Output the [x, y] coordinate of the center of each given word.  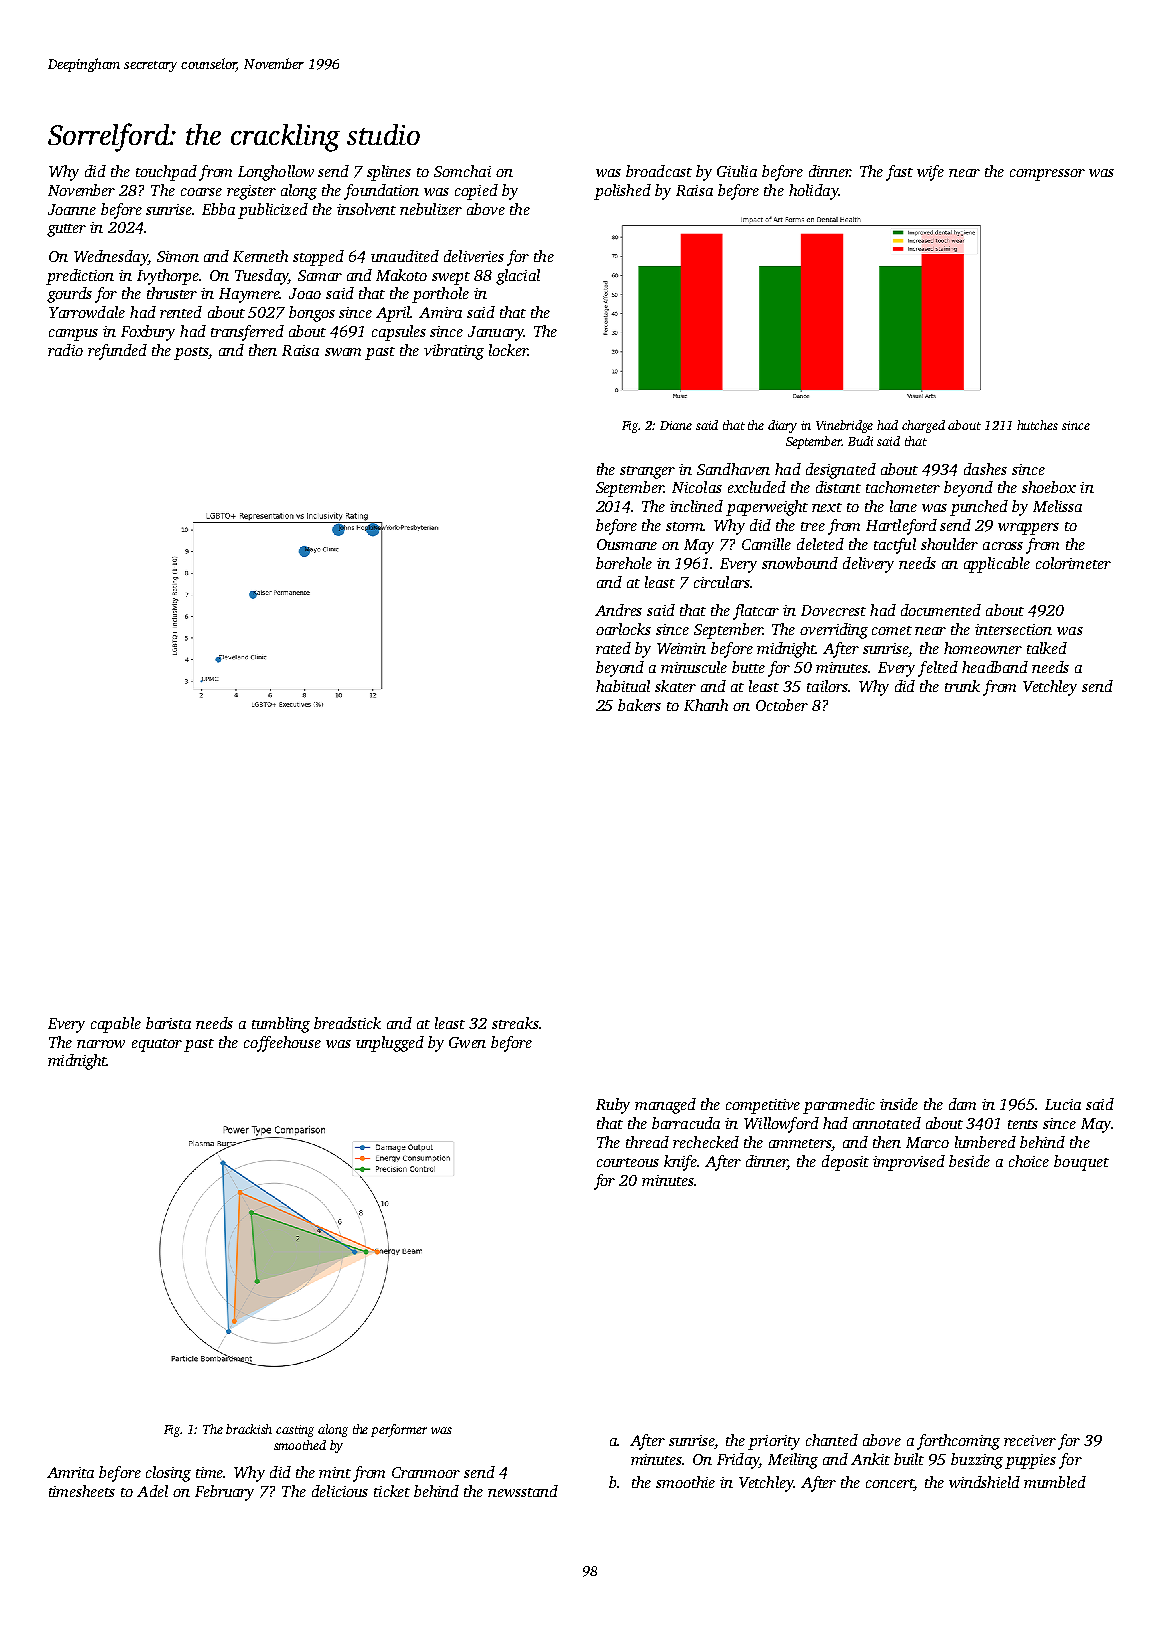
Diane [676, 425]
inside [899, 1104]
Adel [152, 1491]
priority [774, 1442]
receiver [1030, 1440]
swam [343, 352]
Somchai [462, 171]
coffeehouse [282, 1044]
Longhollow [276, 173]
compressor [1047, 175]
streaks [515, 1023]
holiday [814, 192]
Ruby [613, 1106]
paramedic [839, 1106]
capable [116, 1025]
